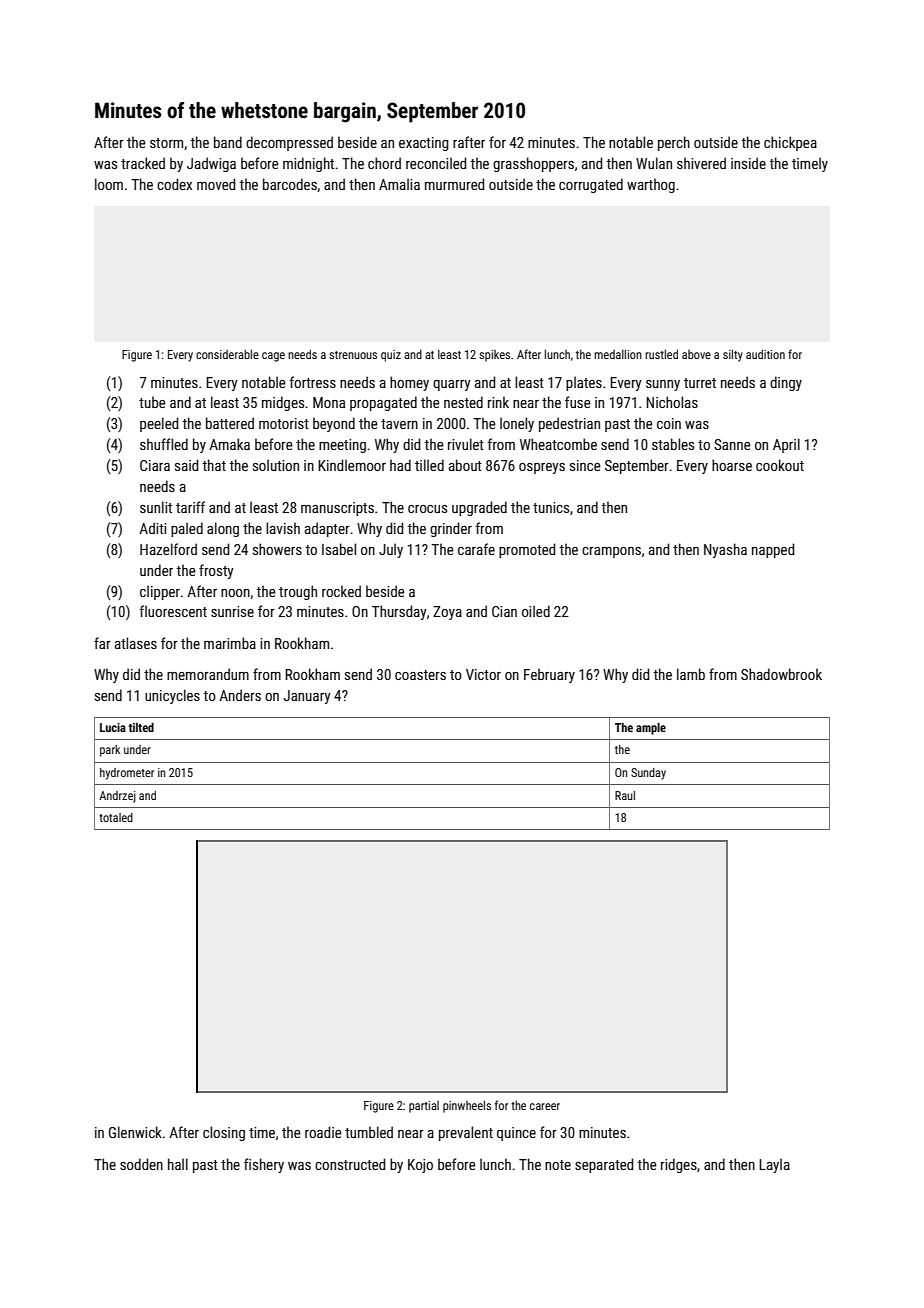  I want to click on loom, so click(109, 184).
